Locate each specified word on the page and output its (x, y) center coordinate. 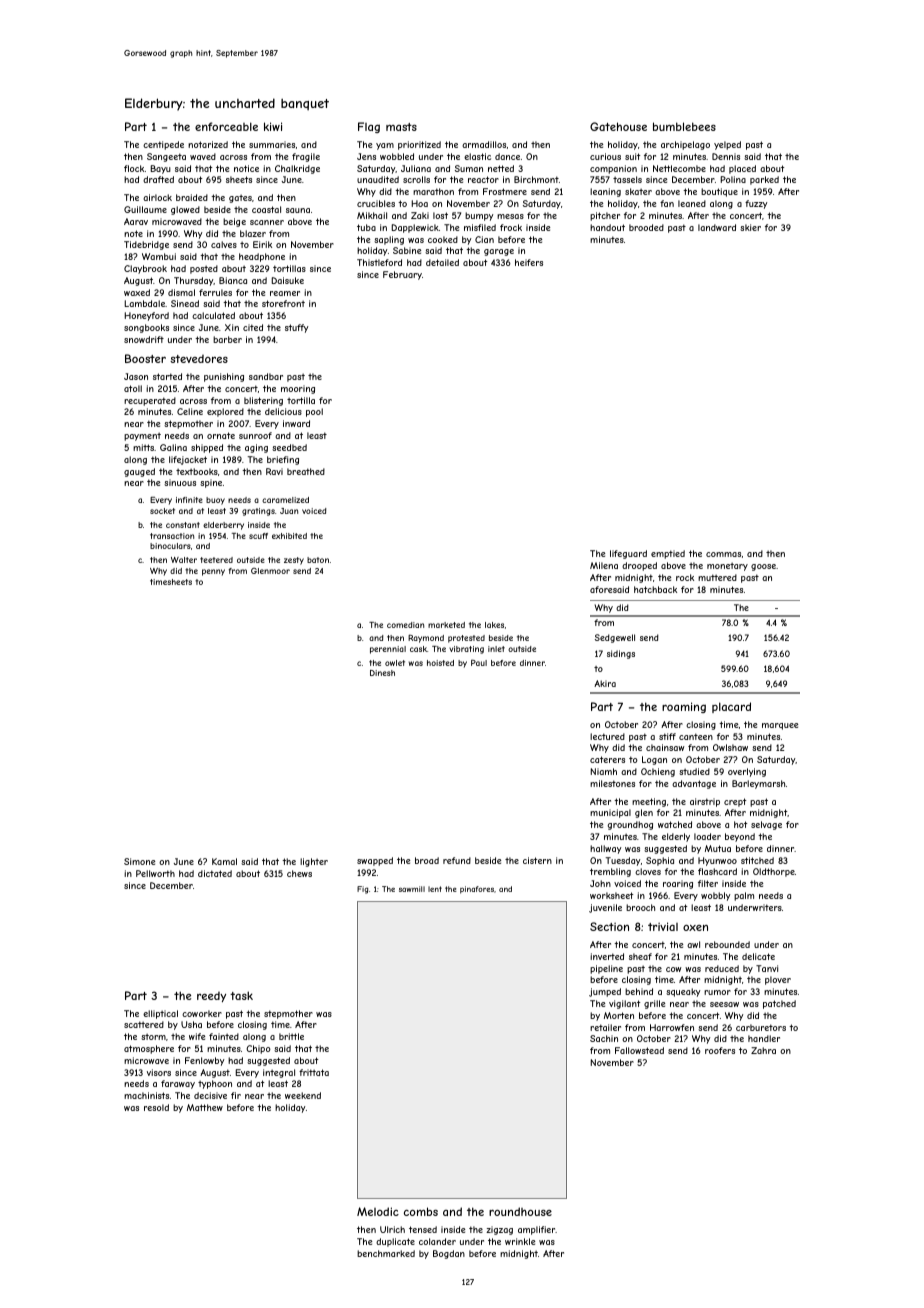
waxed (137, 292)
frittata (314, 1072)
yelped (727, 145)
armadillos (484, 144)
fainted (224, 1036)
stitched (757, 860)
